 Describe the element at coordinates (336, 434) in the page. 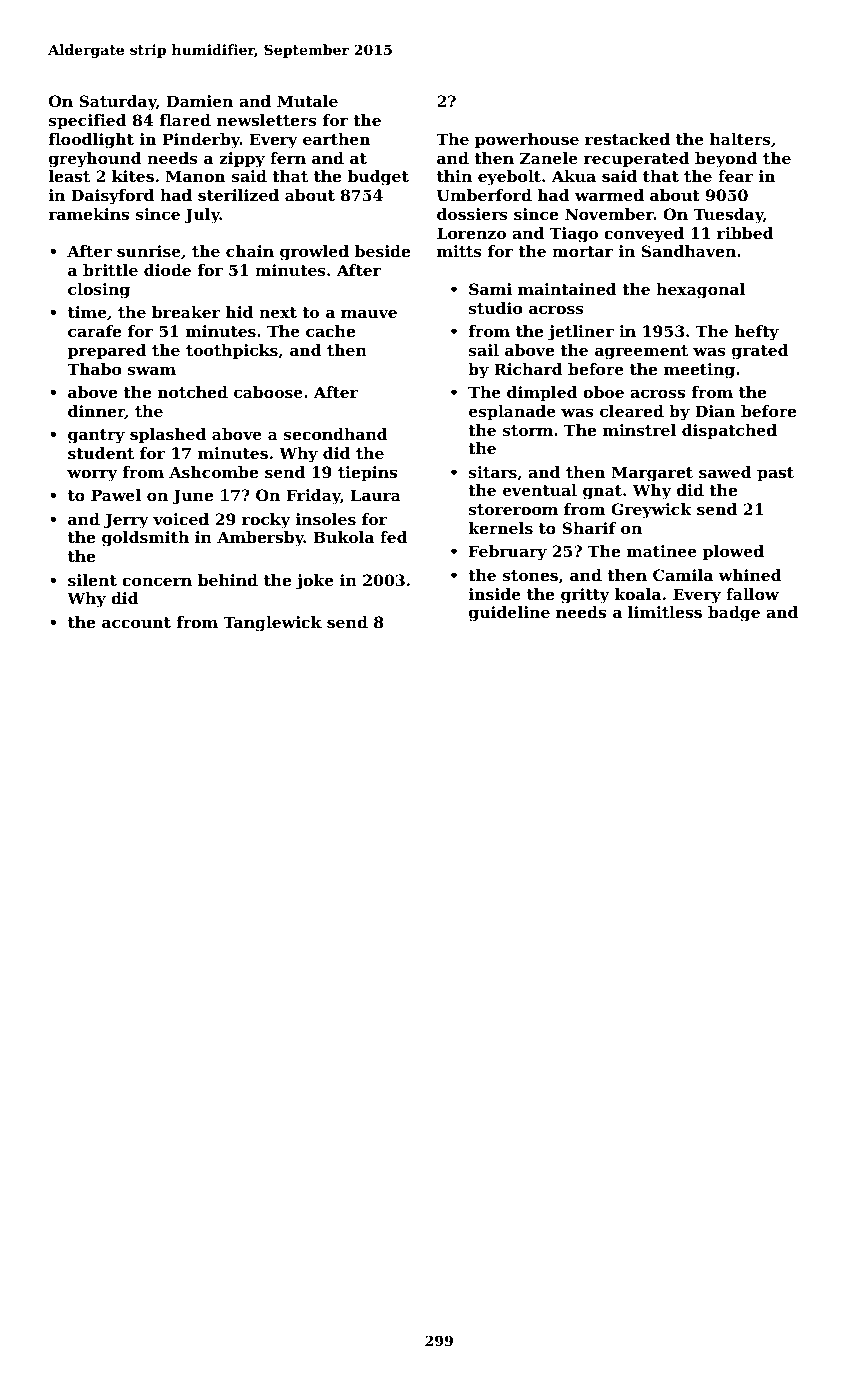

I see `secondhand` at that location.
